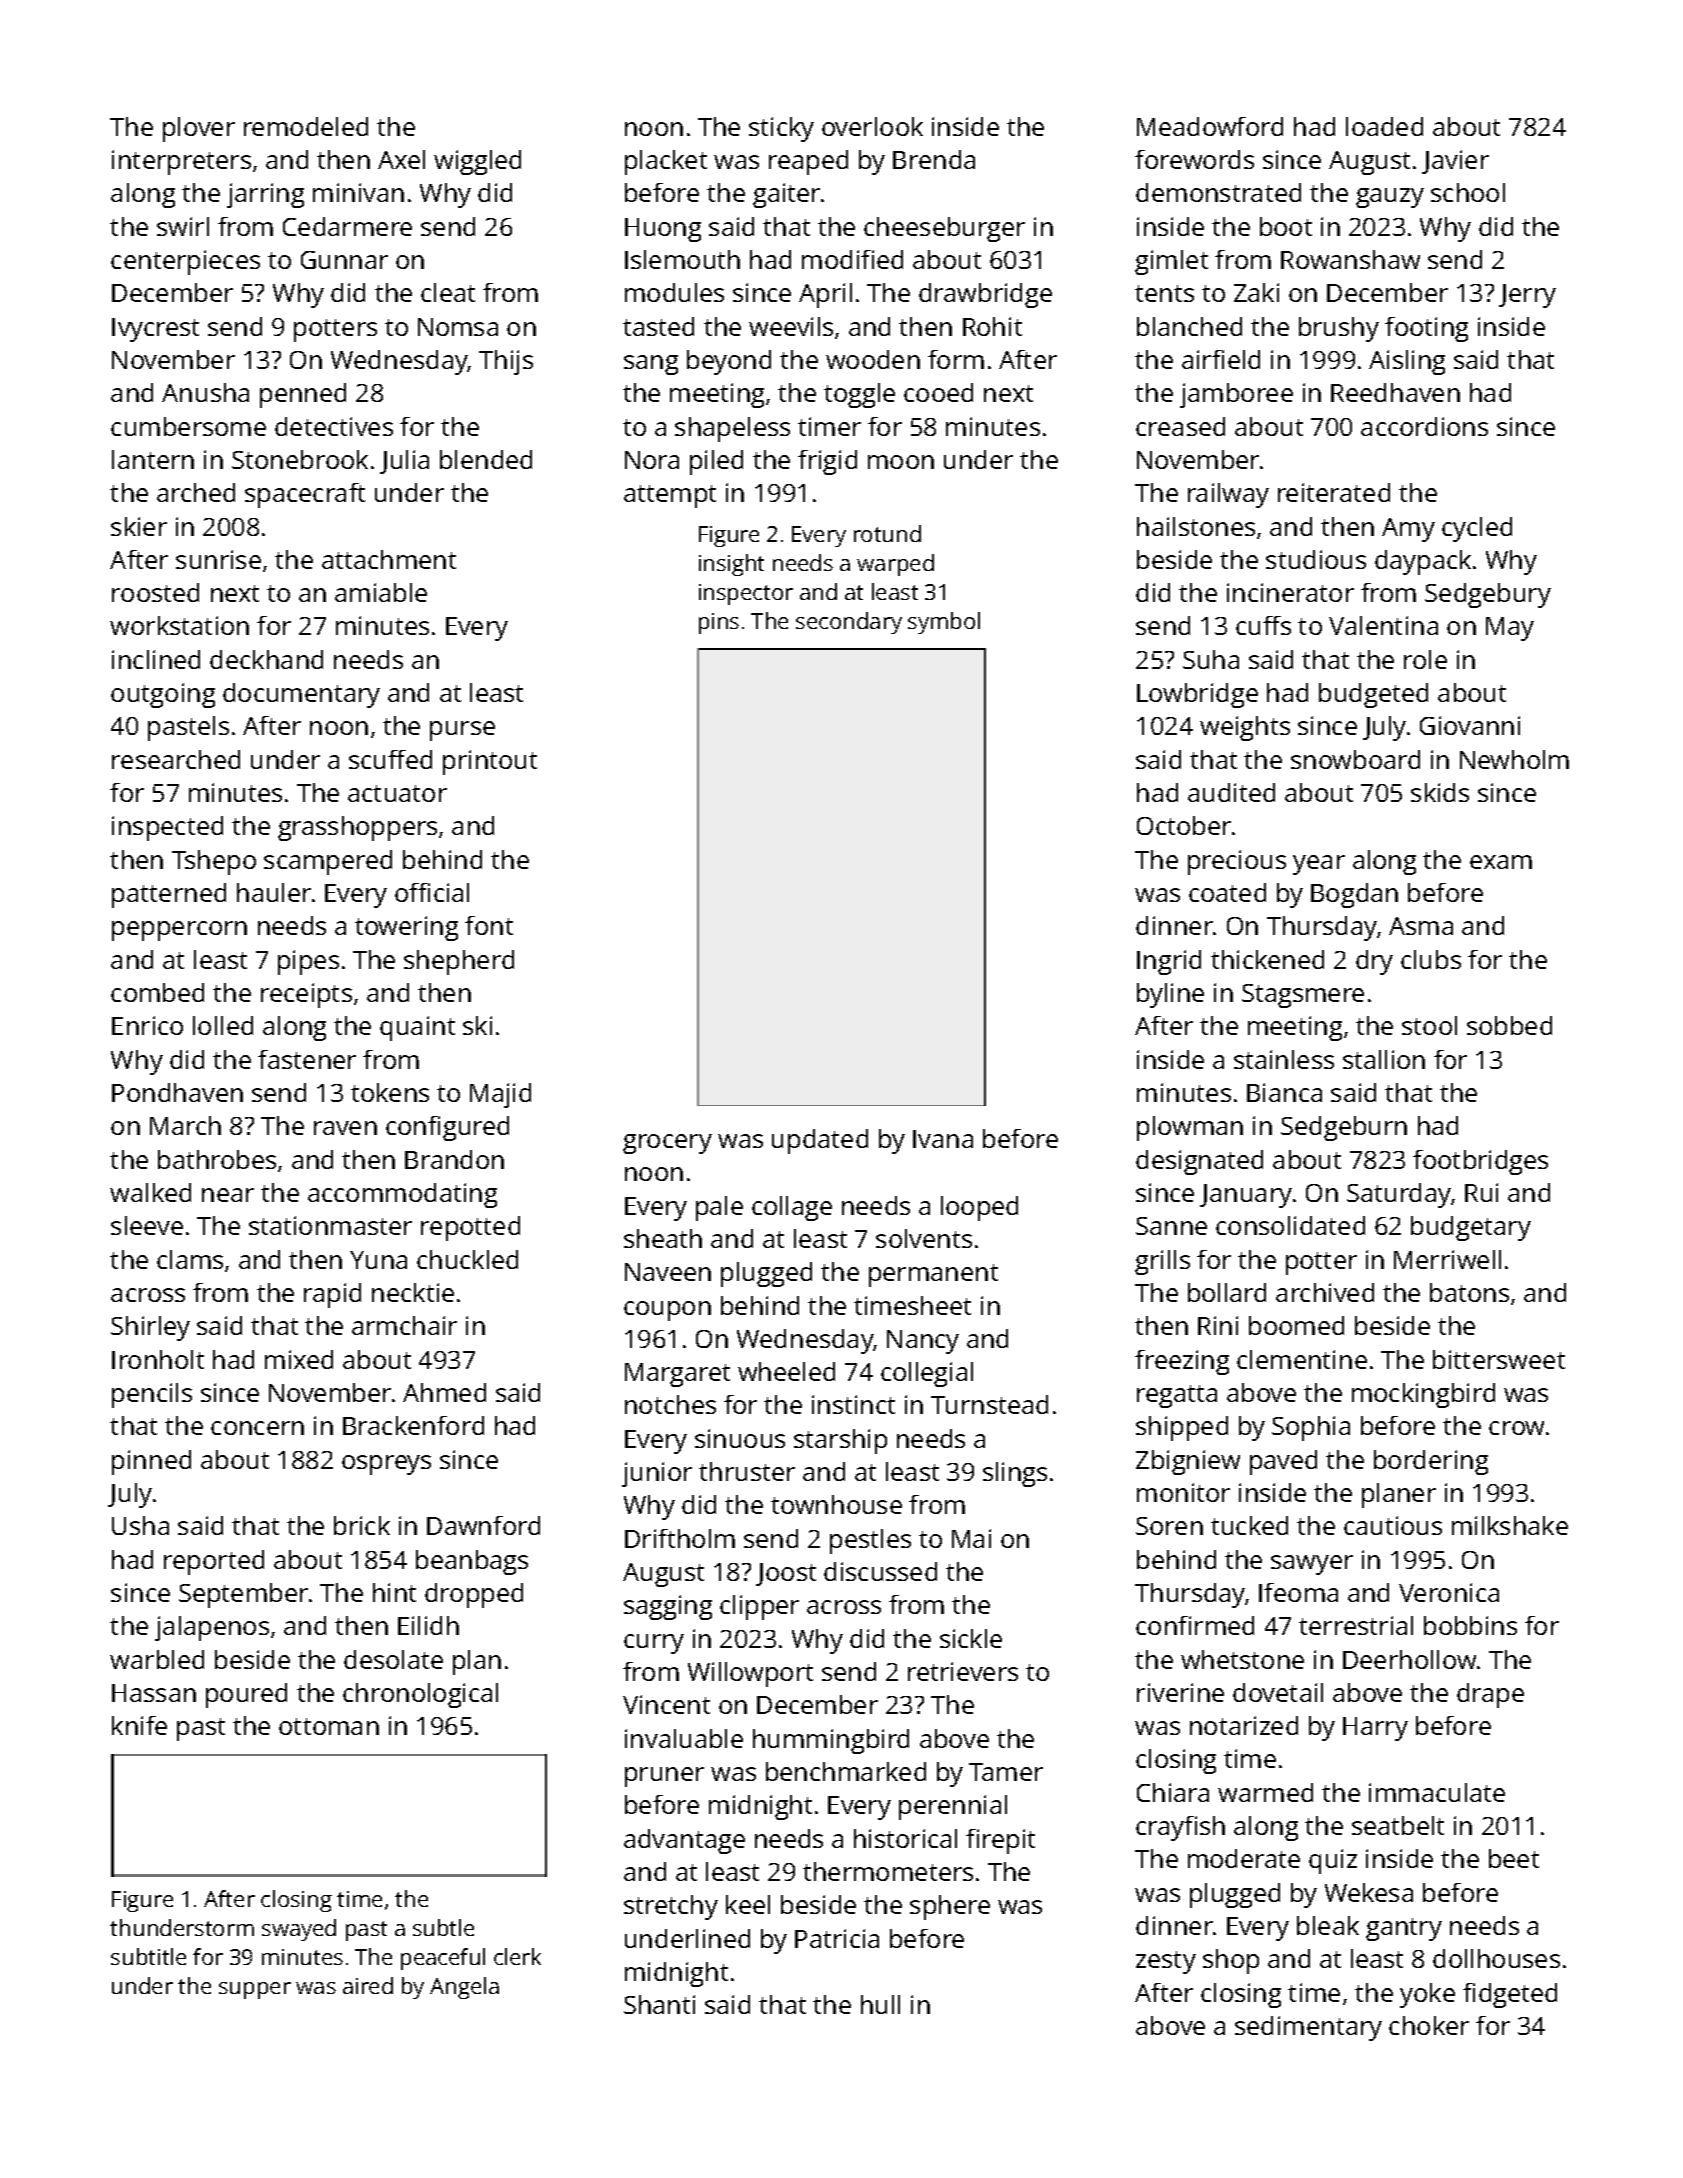  Describe the element at coordinates (659, 2004) in the image. I see `Shanti` at that location.
